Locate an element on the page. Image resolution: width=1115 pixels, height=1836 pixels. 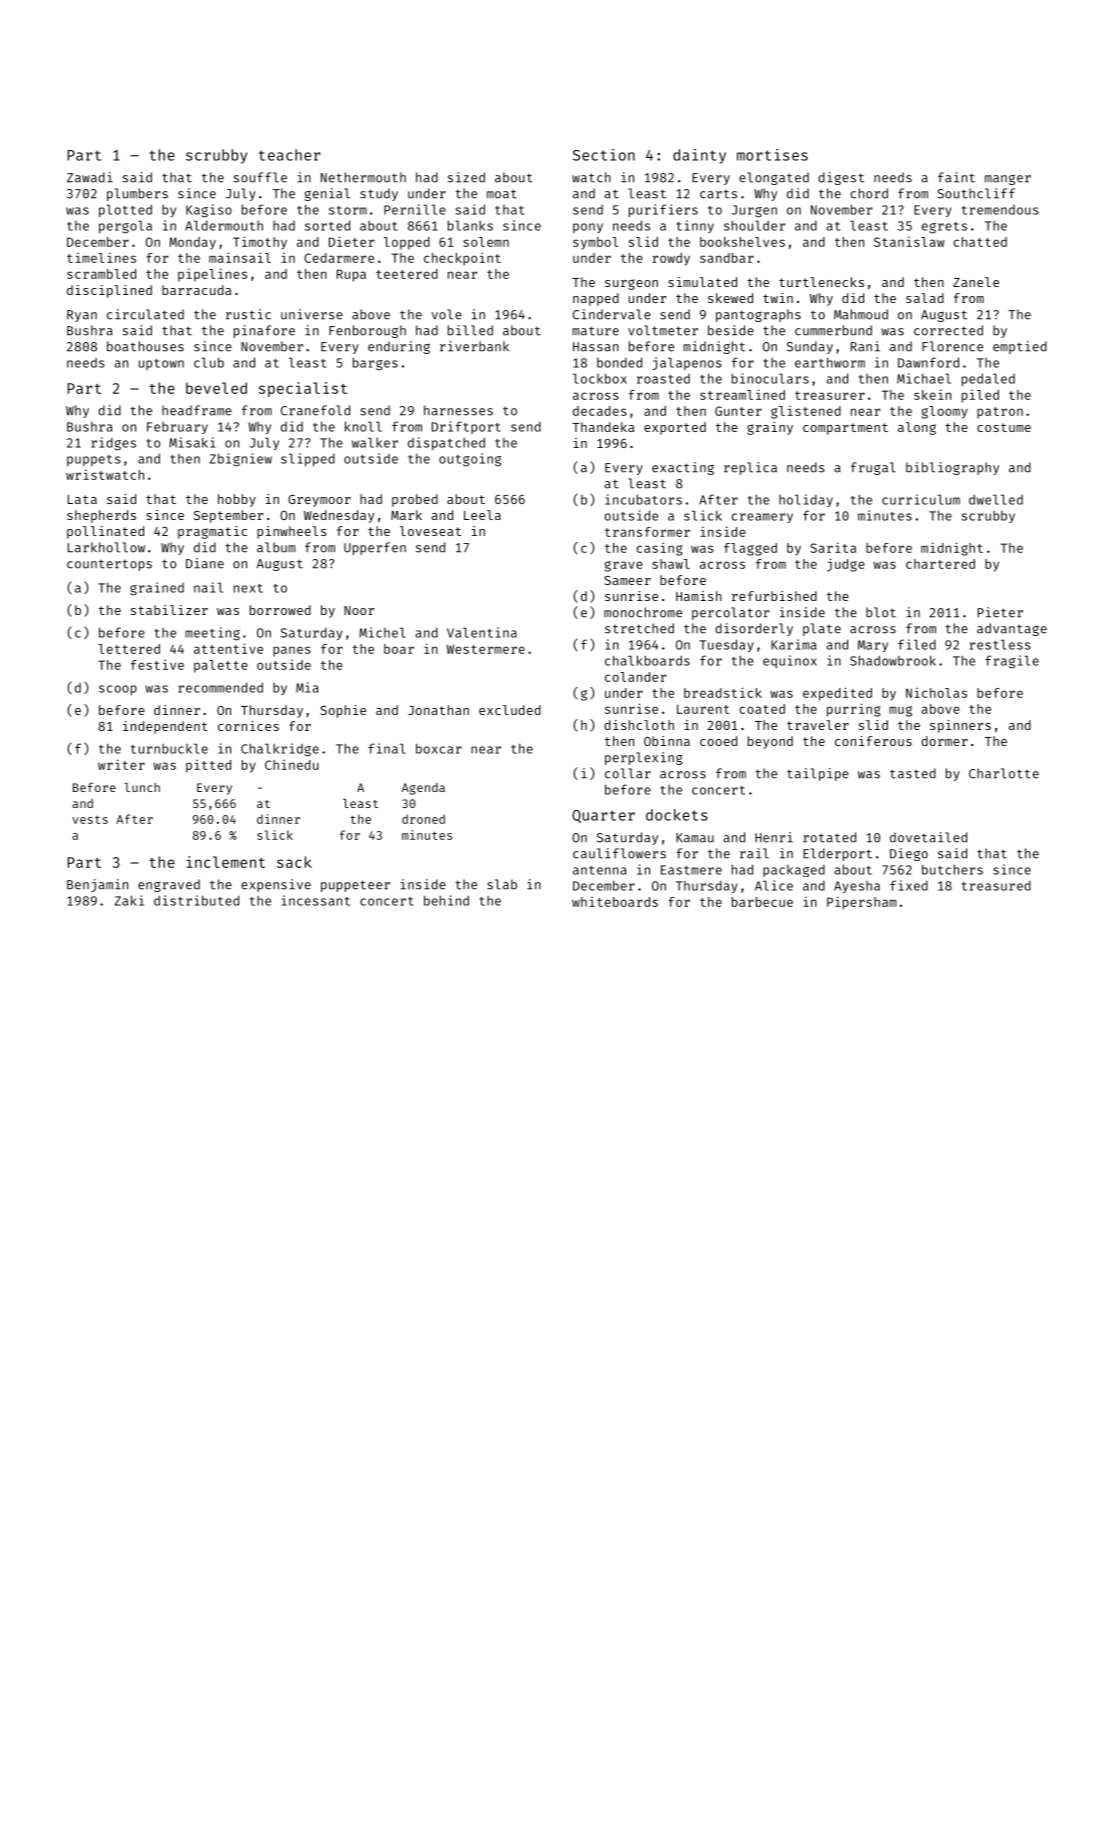
stabilizer is located at coordinates (169, 610).
